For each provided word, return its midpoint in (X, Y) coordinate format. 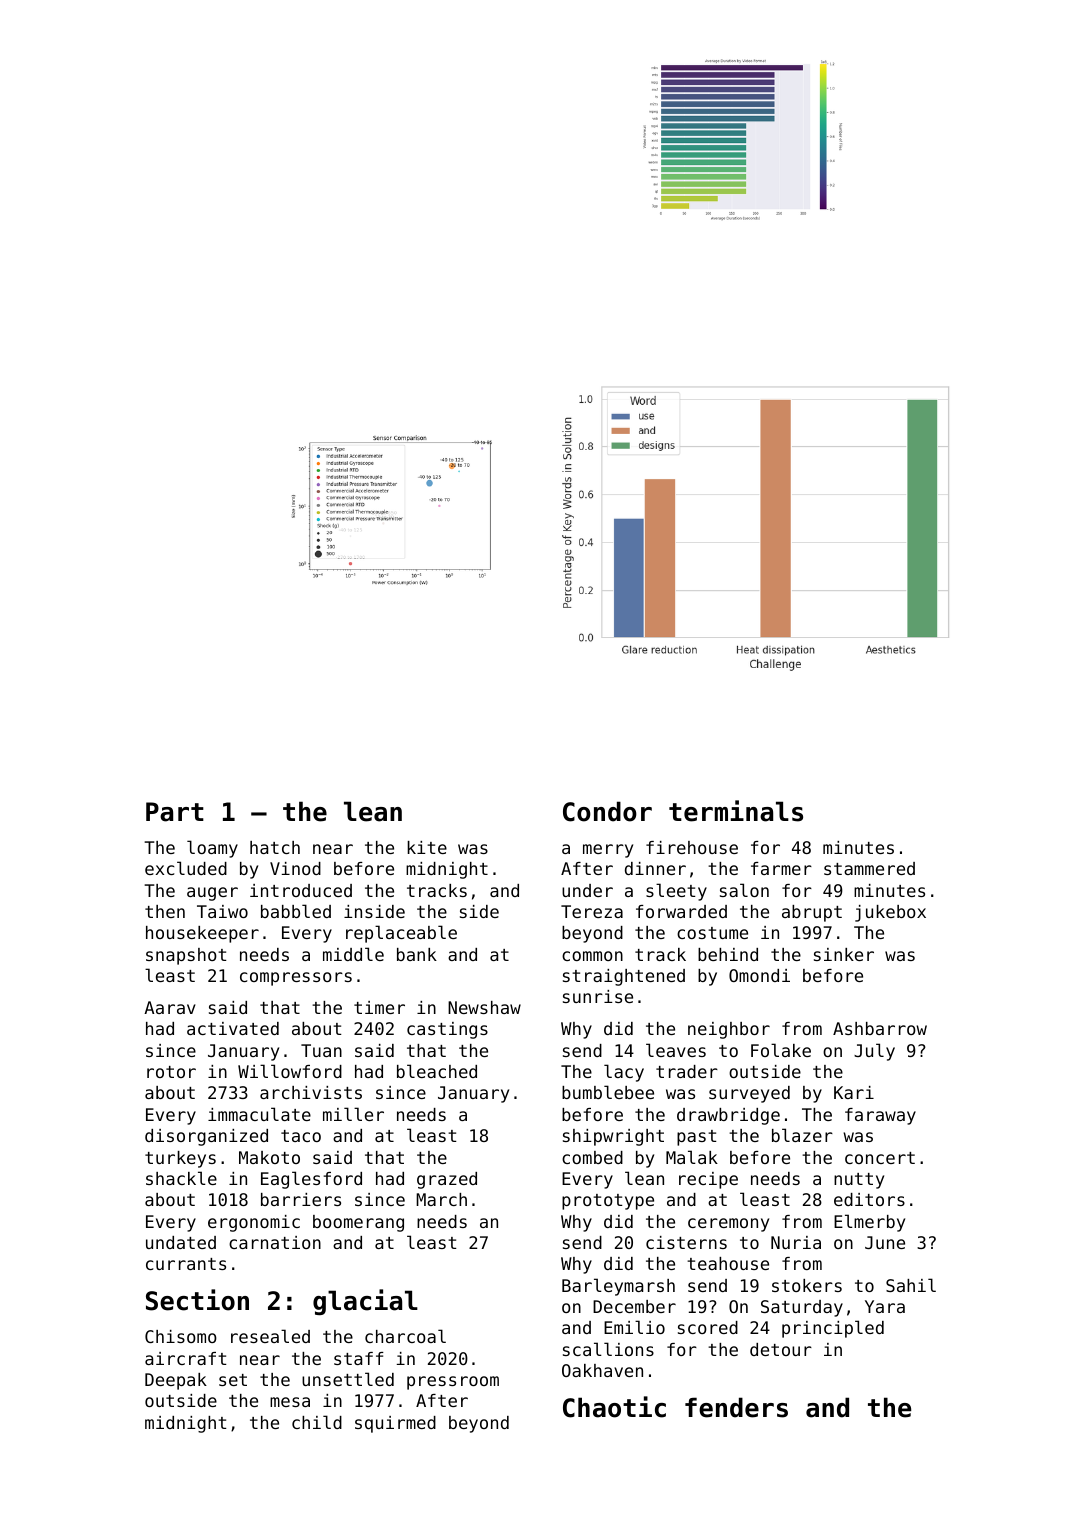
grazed (447, 1180)
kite (427, 847)
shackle (181, 1178)
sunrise (598, 996)
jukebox (890, 913)
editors (869, 1199)
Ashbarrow (880, 1028)
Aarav (170, 1007)
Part (175, 812)
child (317, 1422)
